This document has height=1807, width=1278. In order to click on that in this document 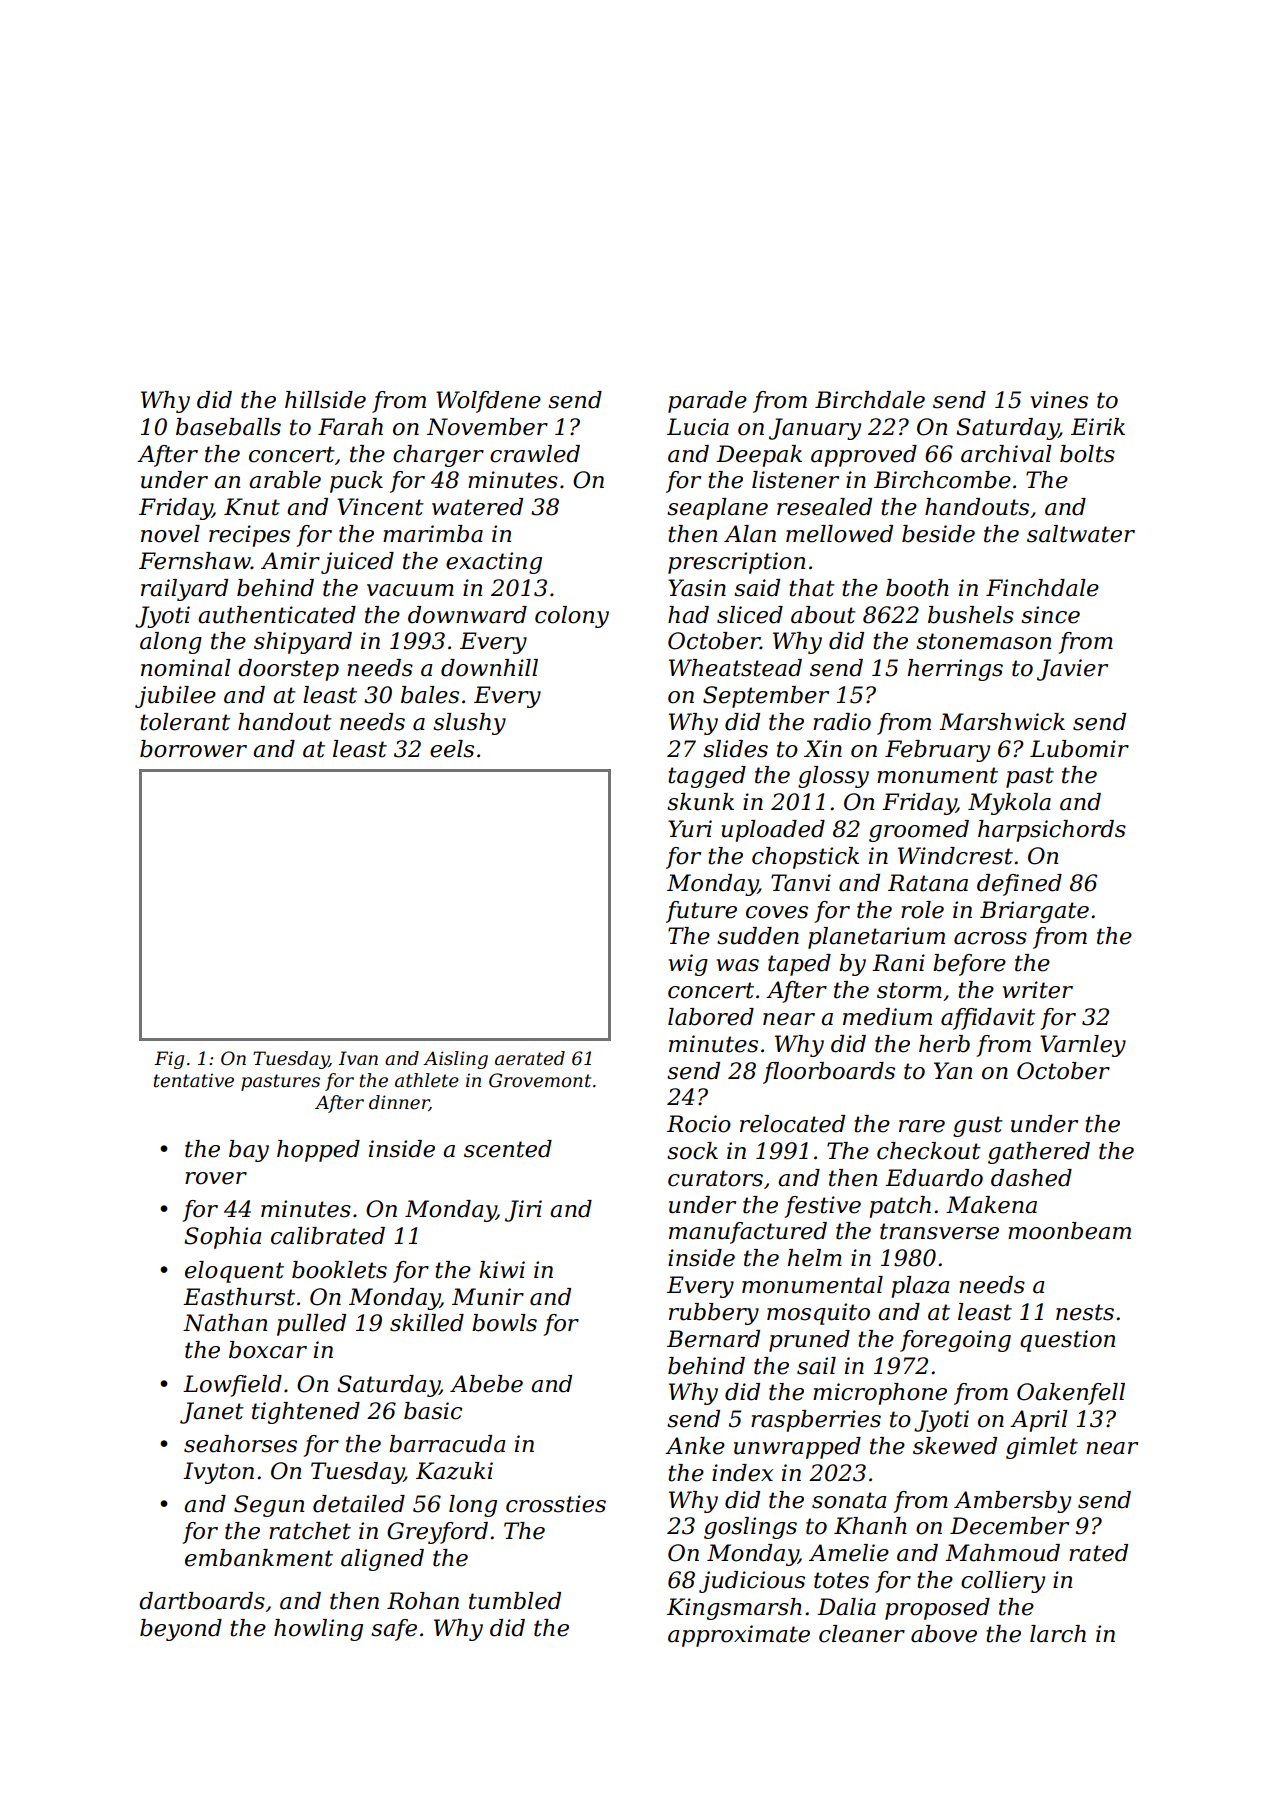, I will do `click(812, 588)`.
